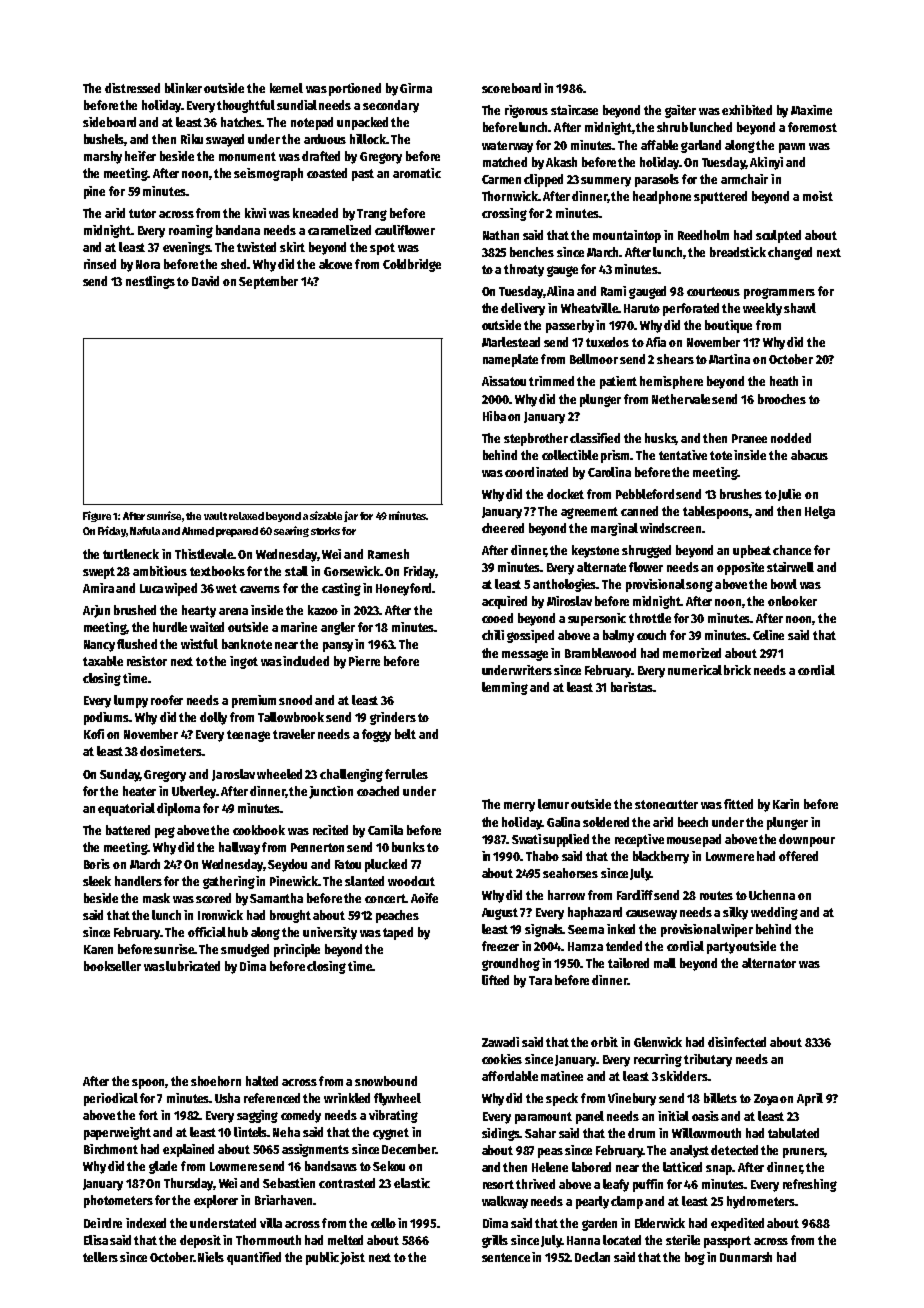 This image has height=1308, width=924. I want to click on ingot, so click(244, 662).
